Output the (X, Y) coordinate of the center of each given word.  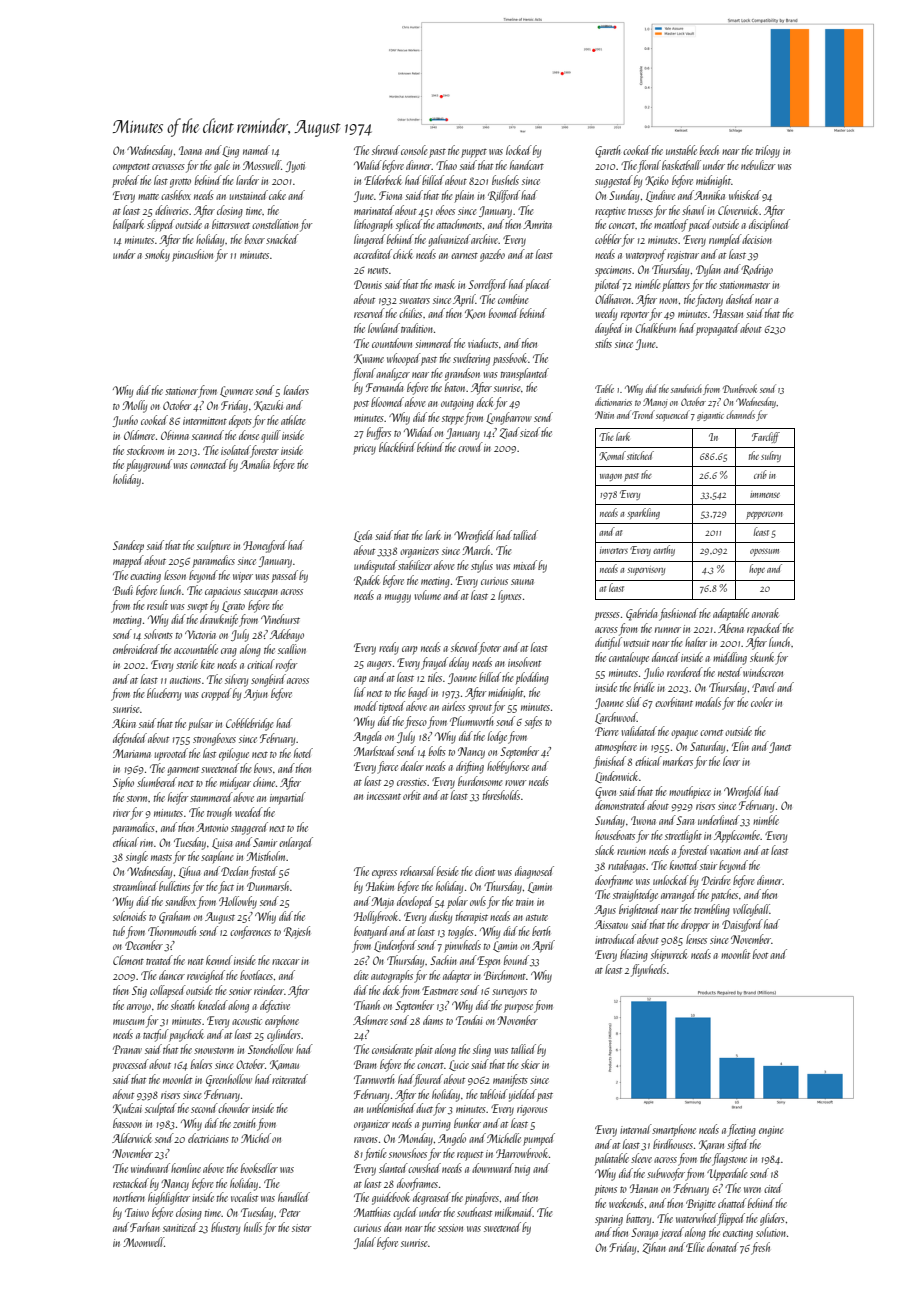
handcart (527, 165)
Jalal (364, 1243)
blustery (225, 1228)
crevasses (168, 167)
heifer (178, 798)
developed (415, 902)
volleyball (751, 910)
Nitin (604, 415)
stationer (181, 391)
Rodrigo (757, 270)
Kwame (369, 359)
